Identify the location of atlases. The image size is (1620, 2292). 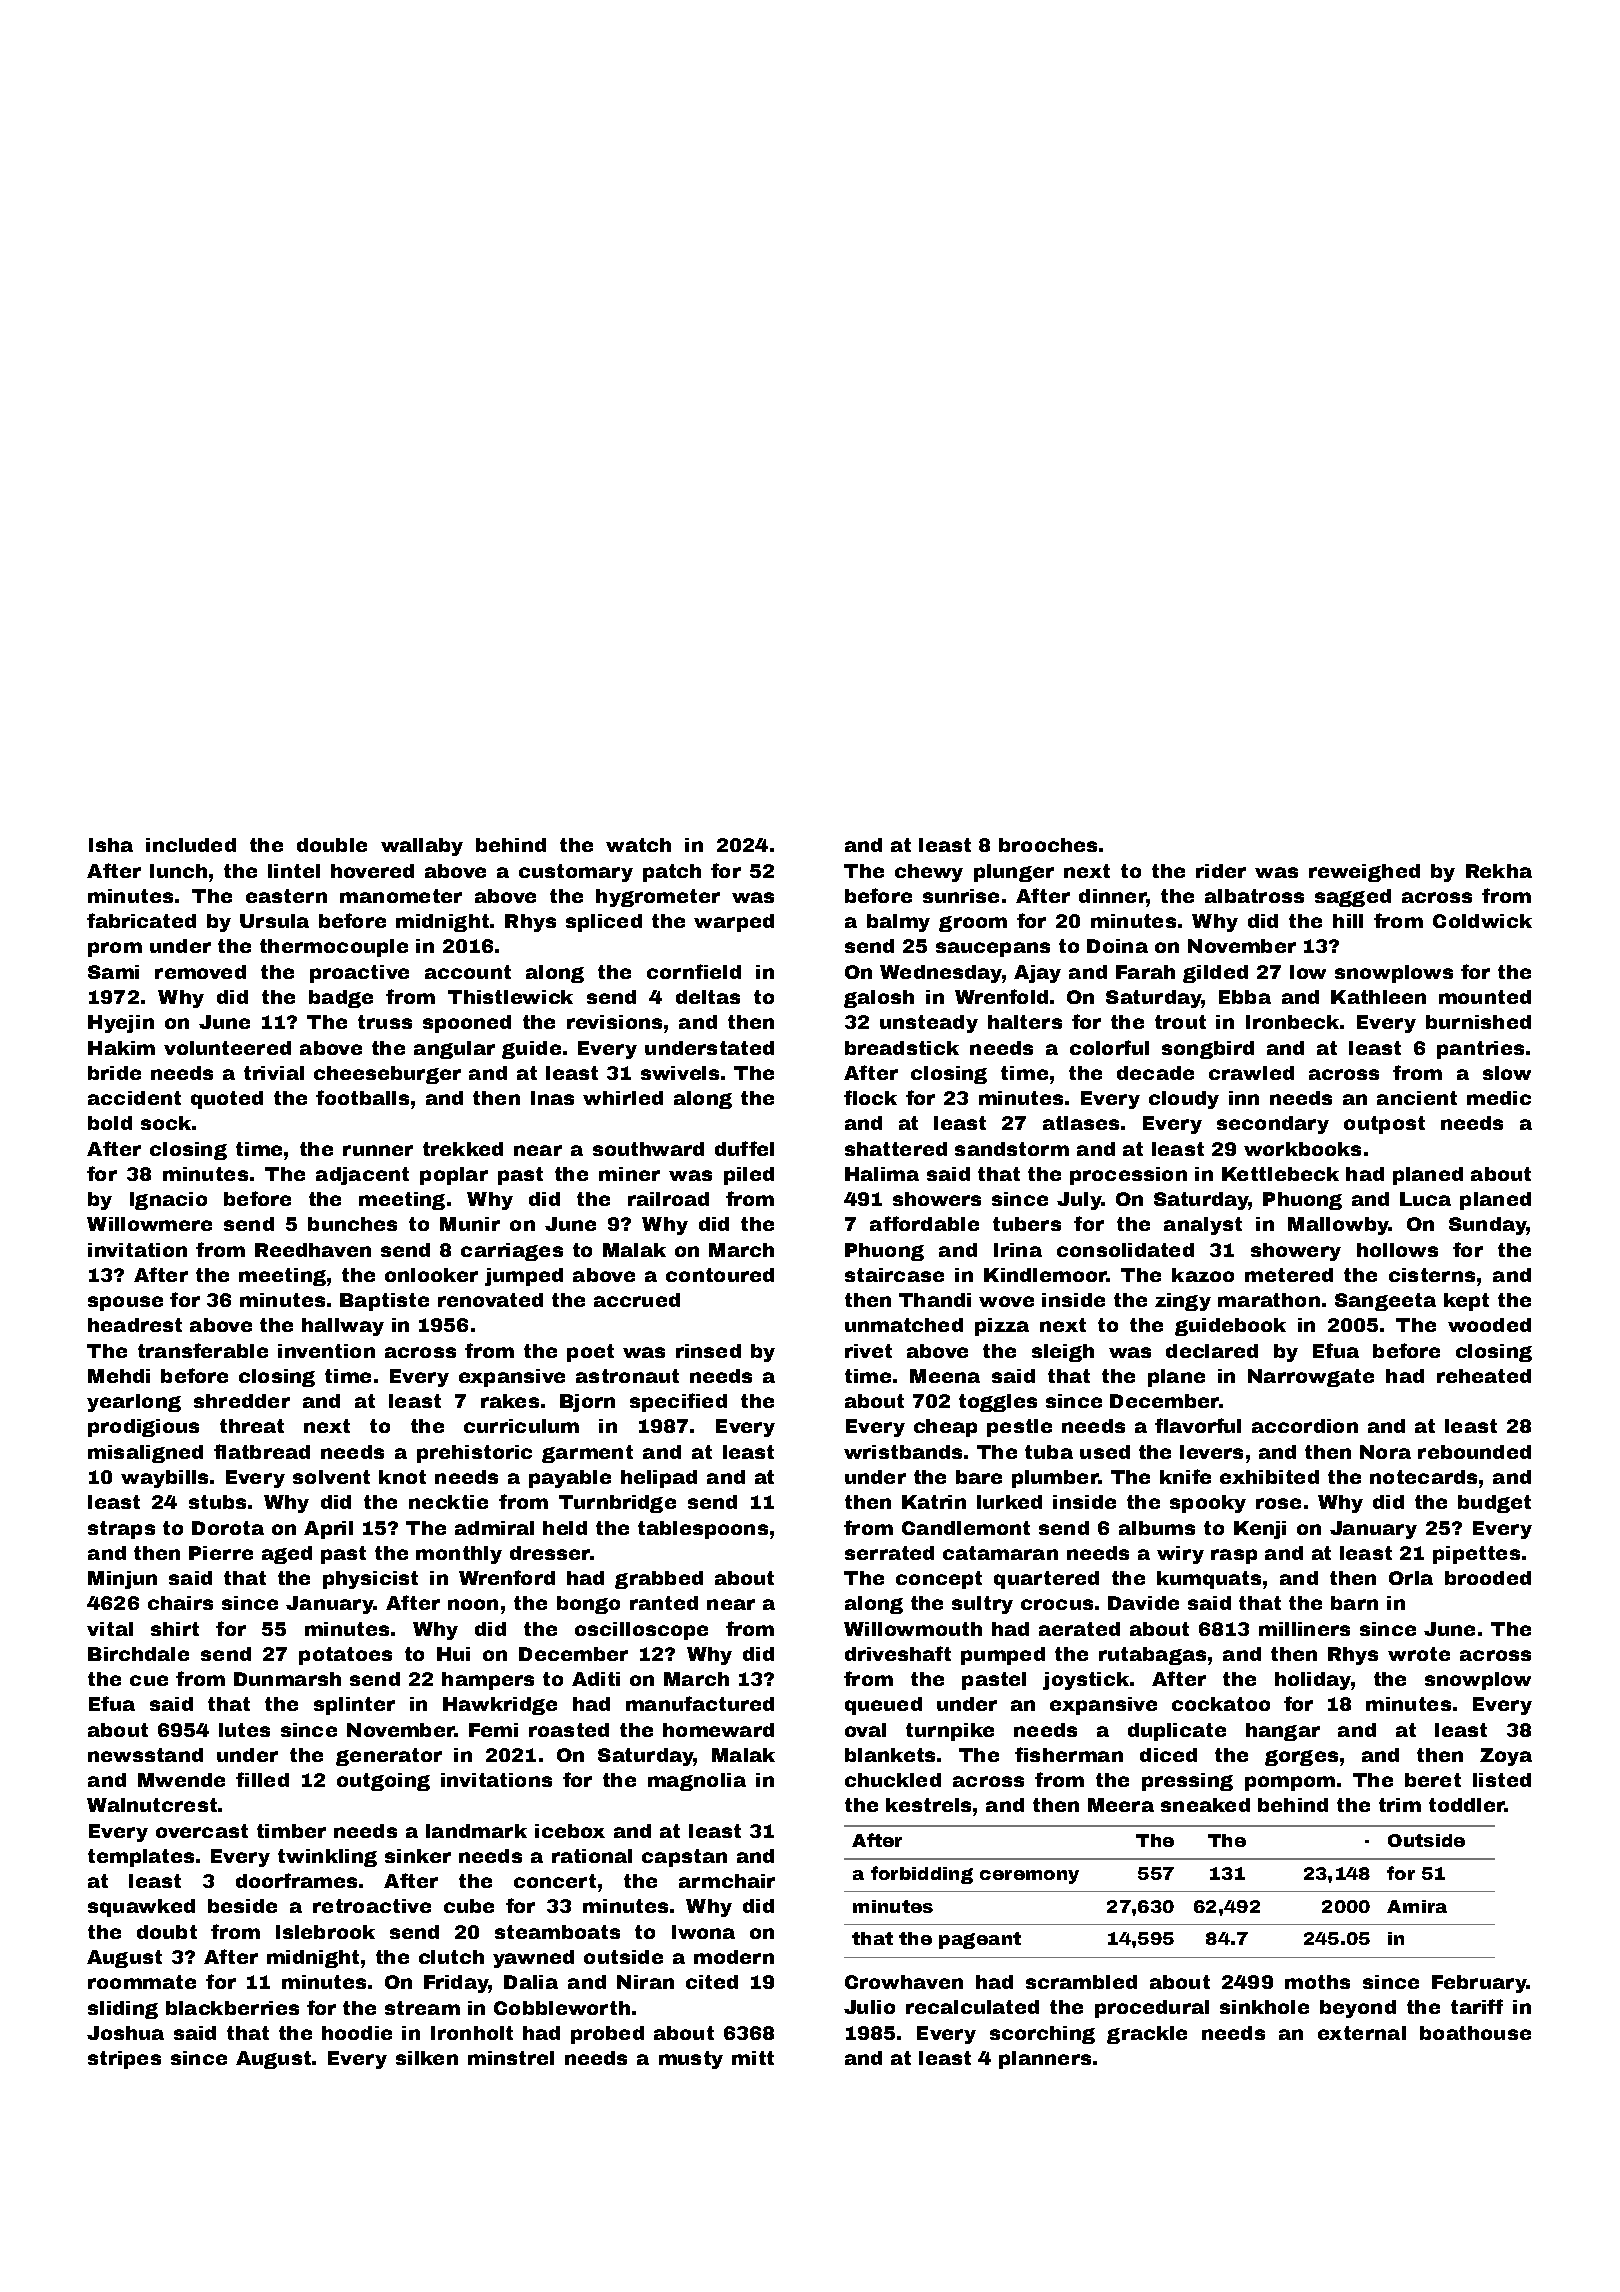
(1081, 1123).
